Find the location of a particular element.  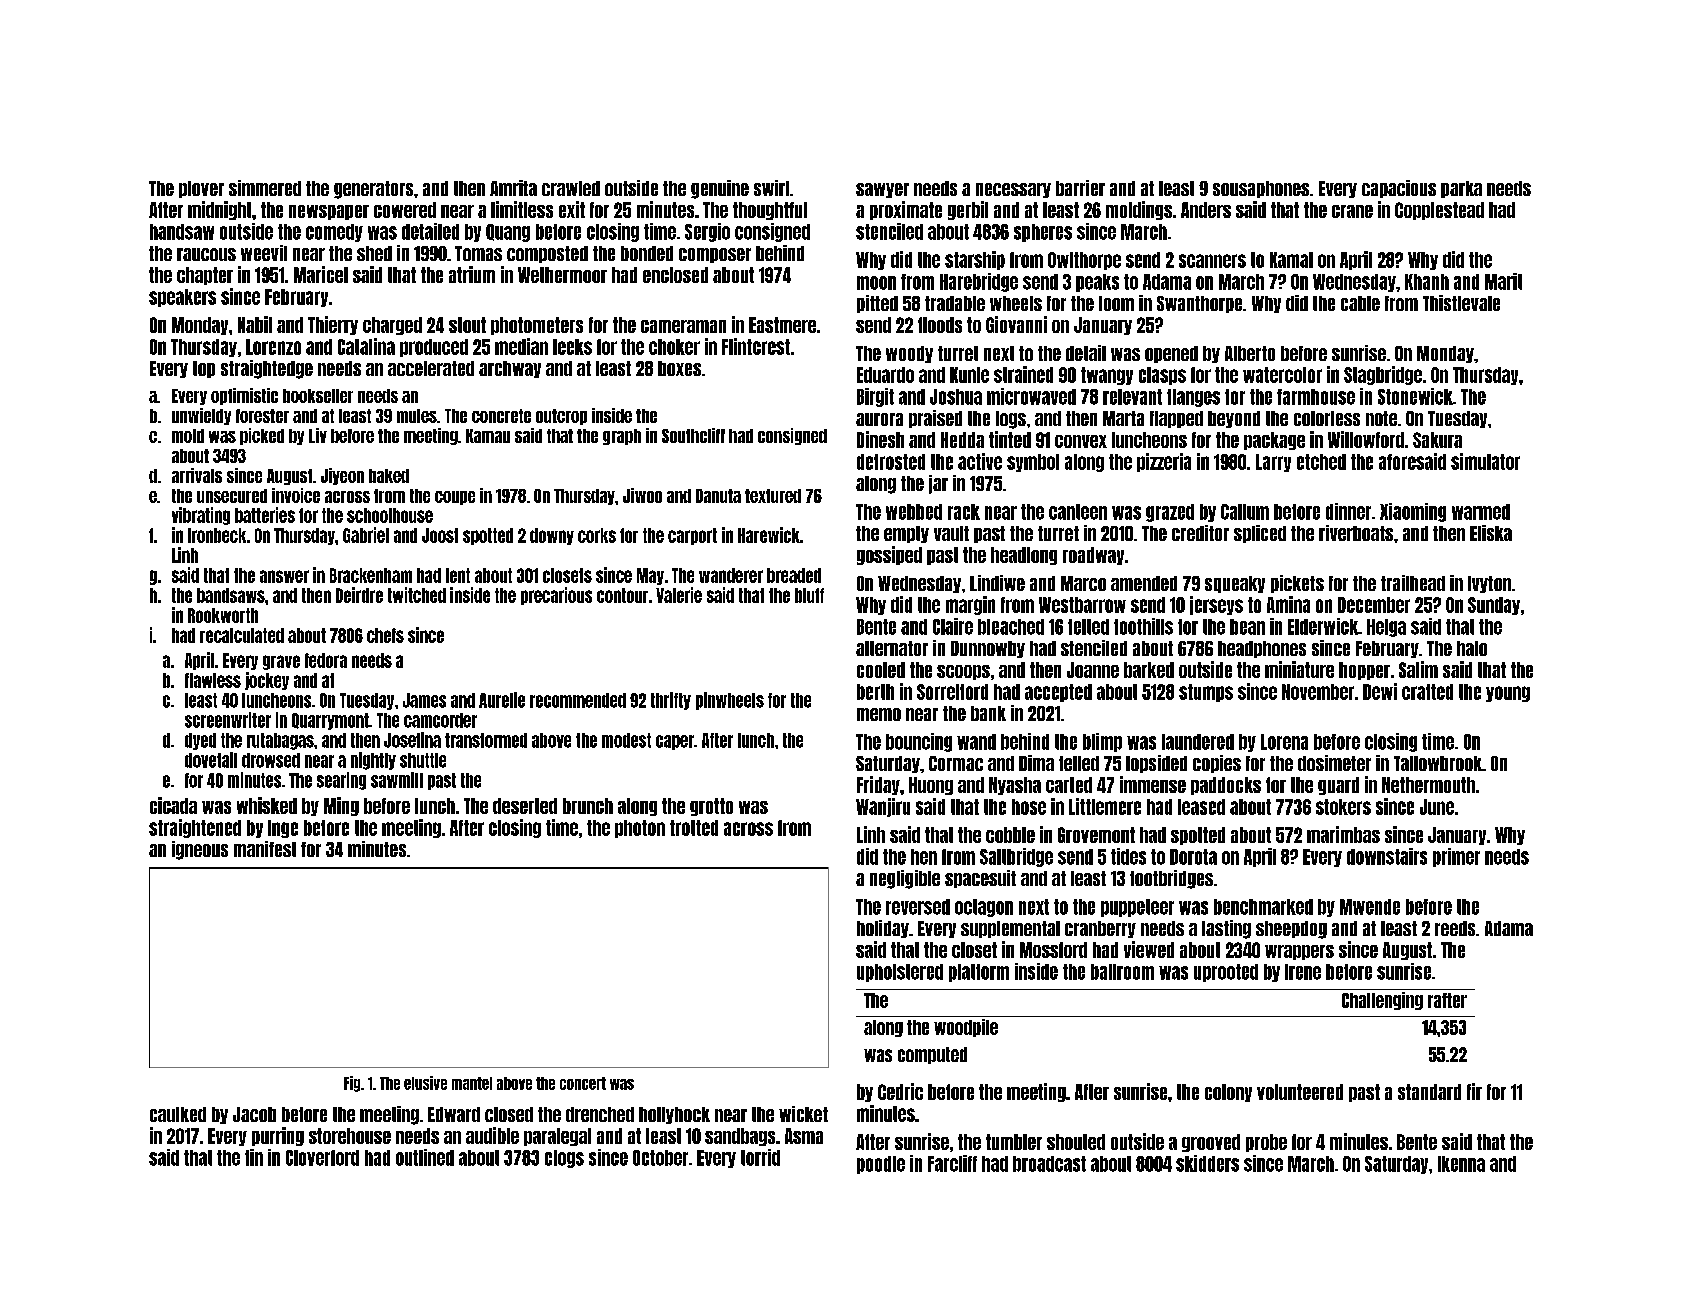

James is located at coordinates (424, 700).
